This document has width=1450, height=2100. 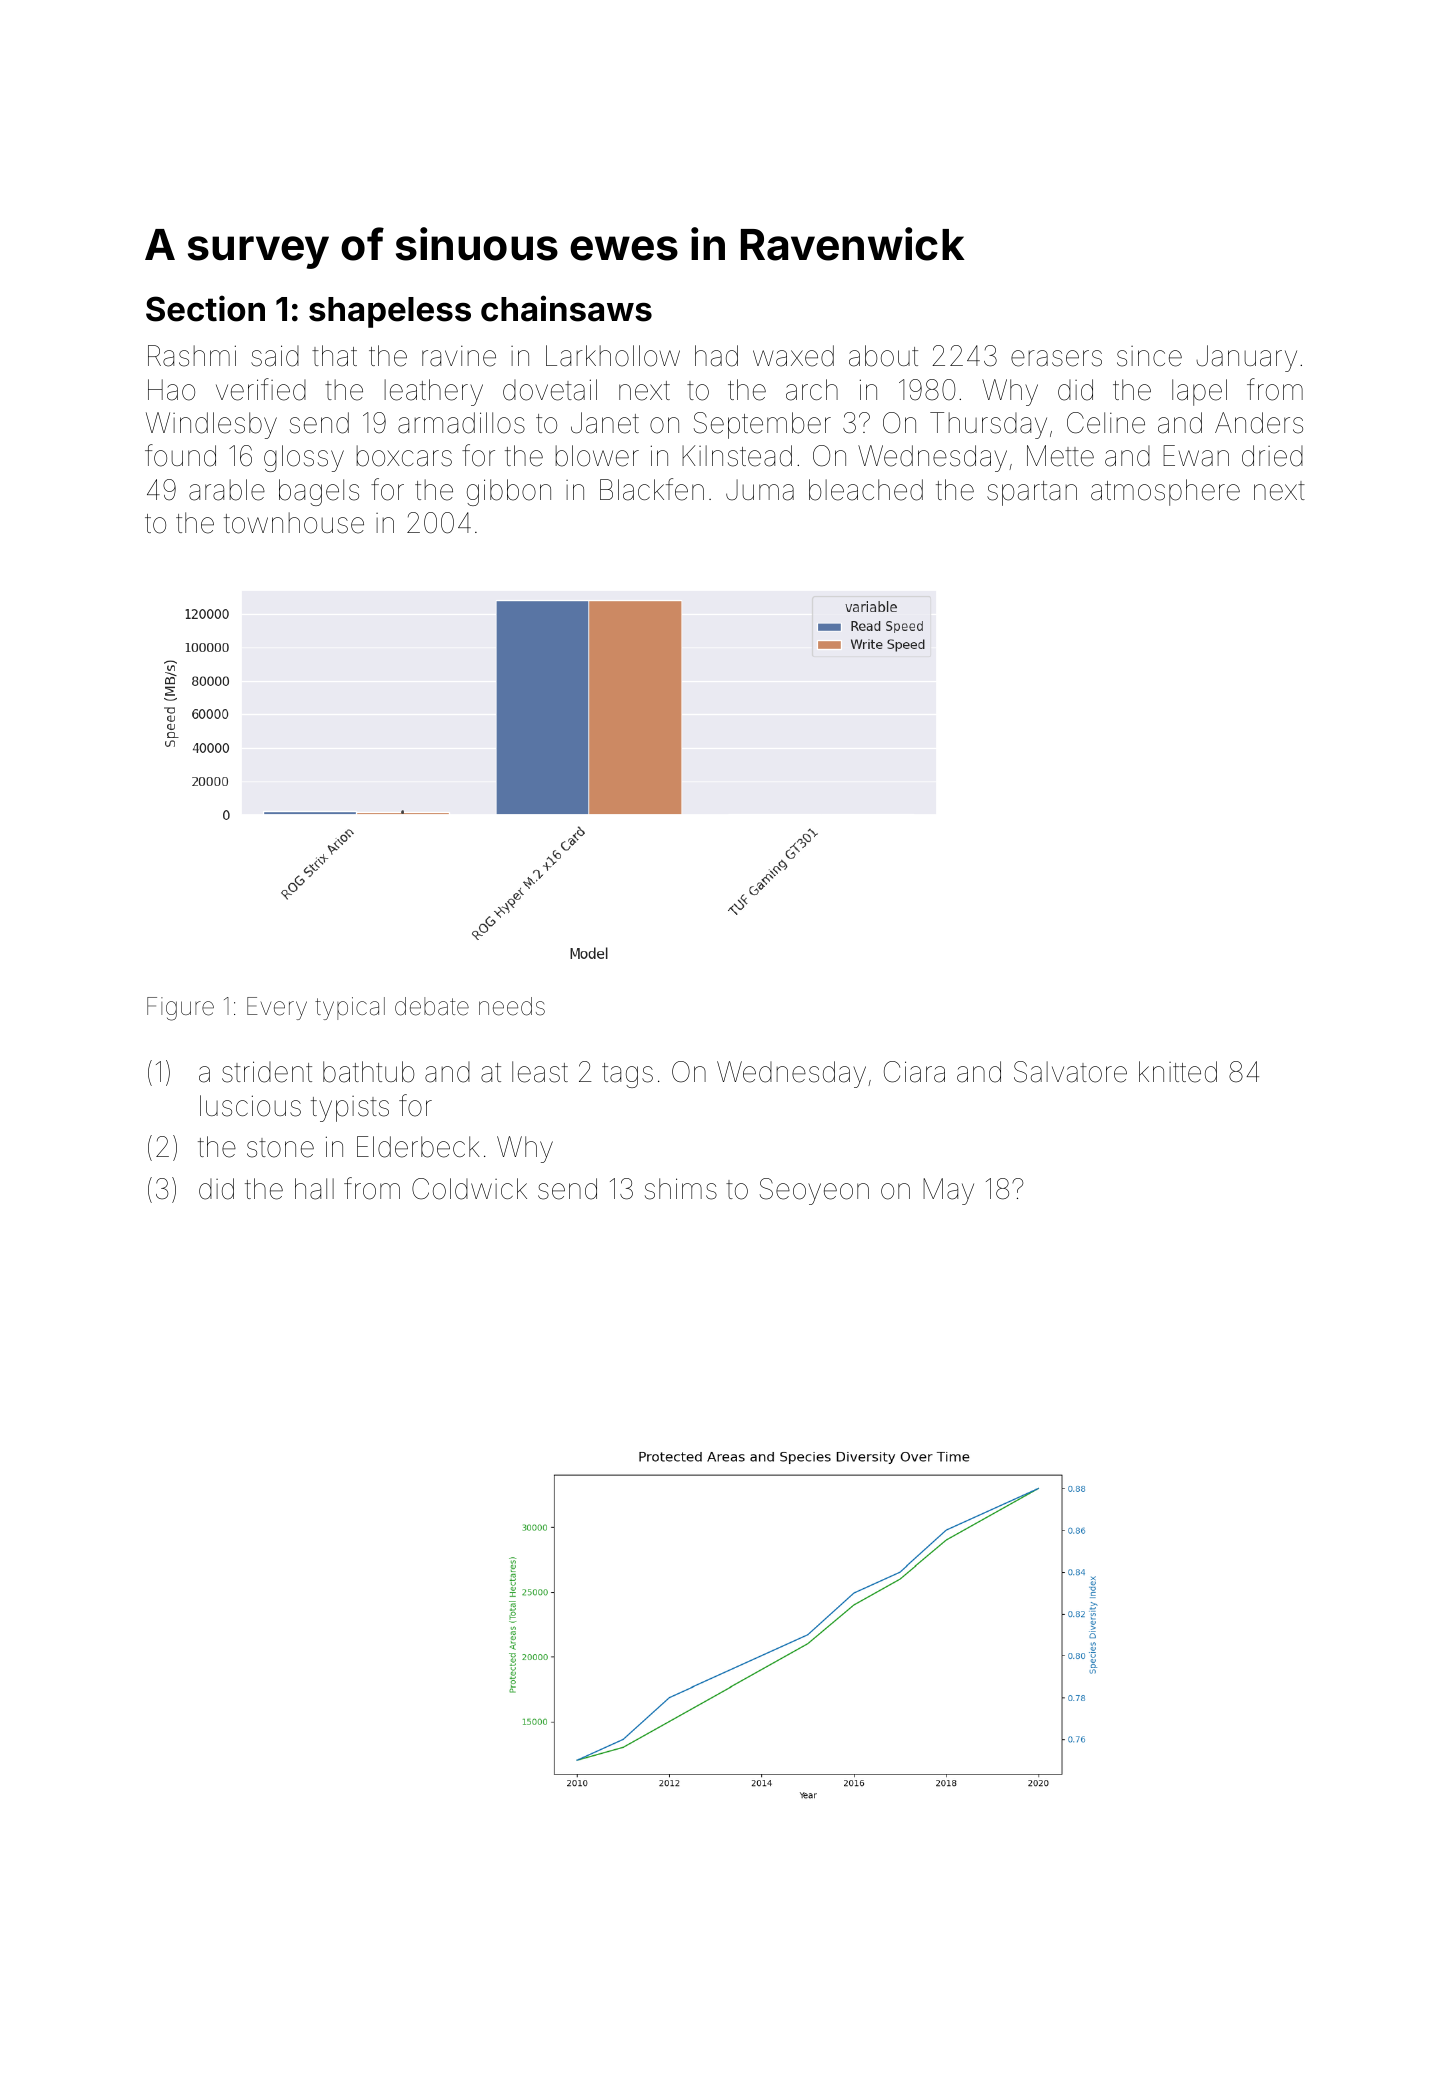 I want to click on hall, so click(x=314, y=1189).
